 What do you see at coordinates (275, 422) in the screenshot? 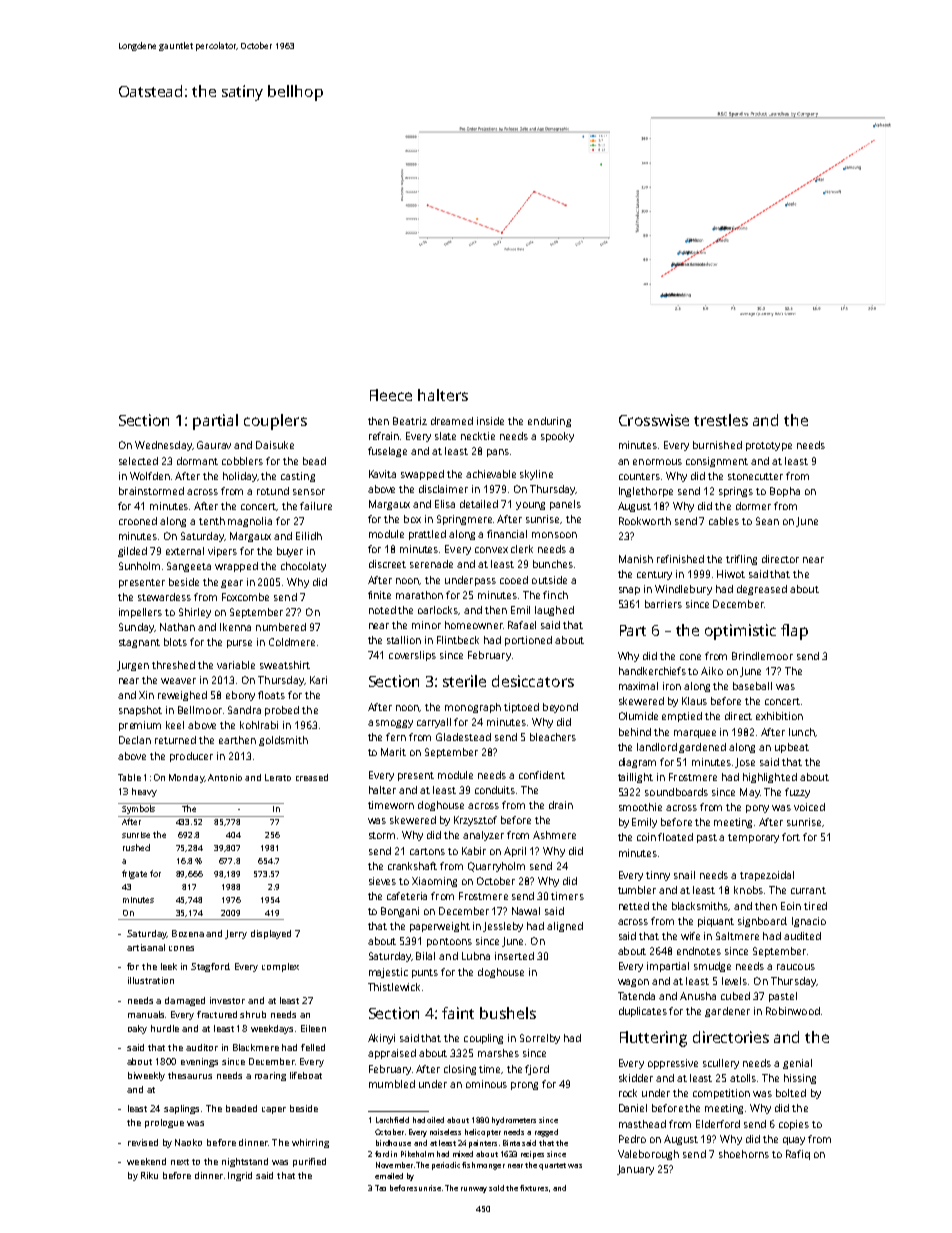
I see `couplers` at bounding box center [275, 422].
